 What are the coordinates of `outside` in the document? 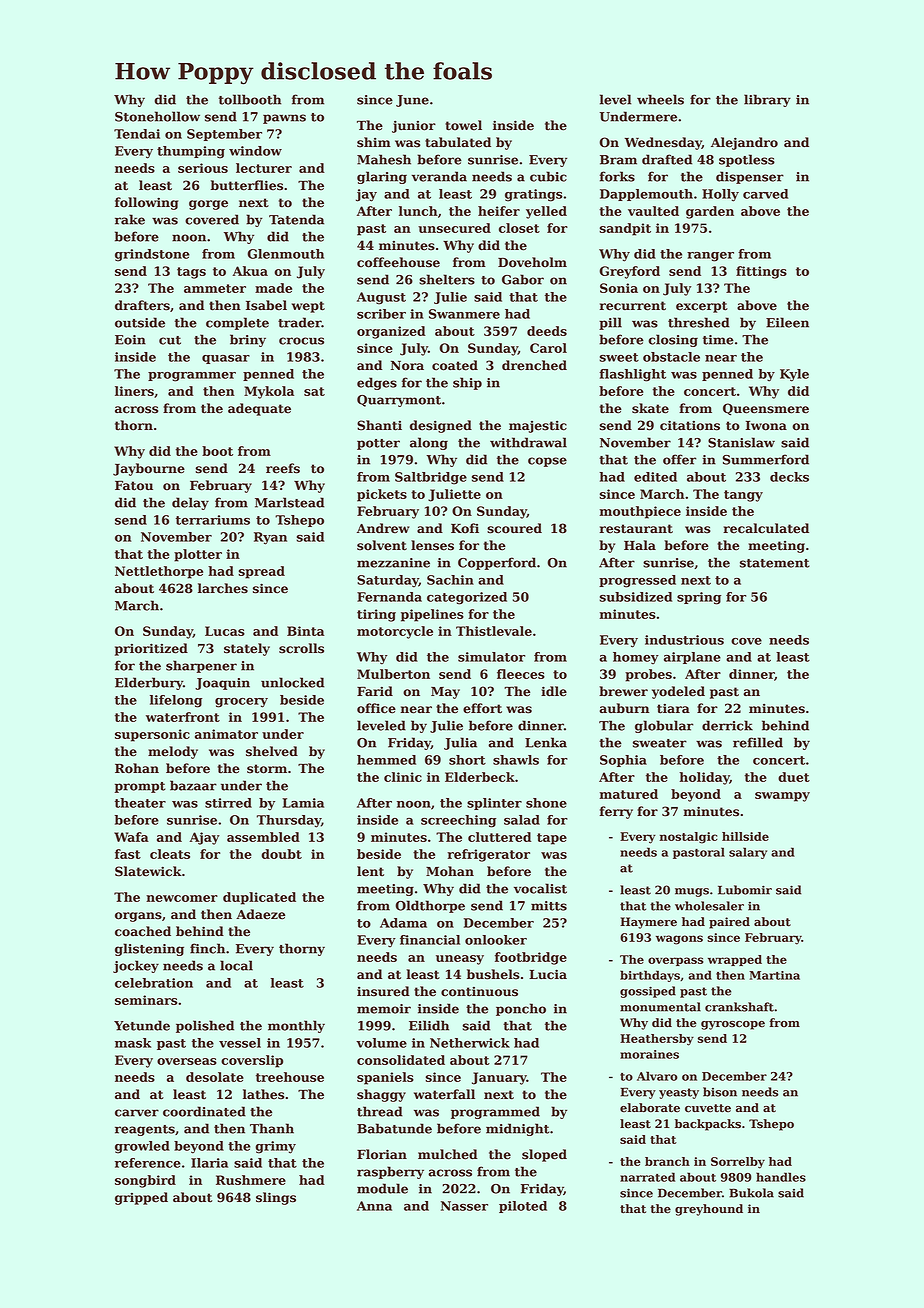 It's located at (140, 322).
